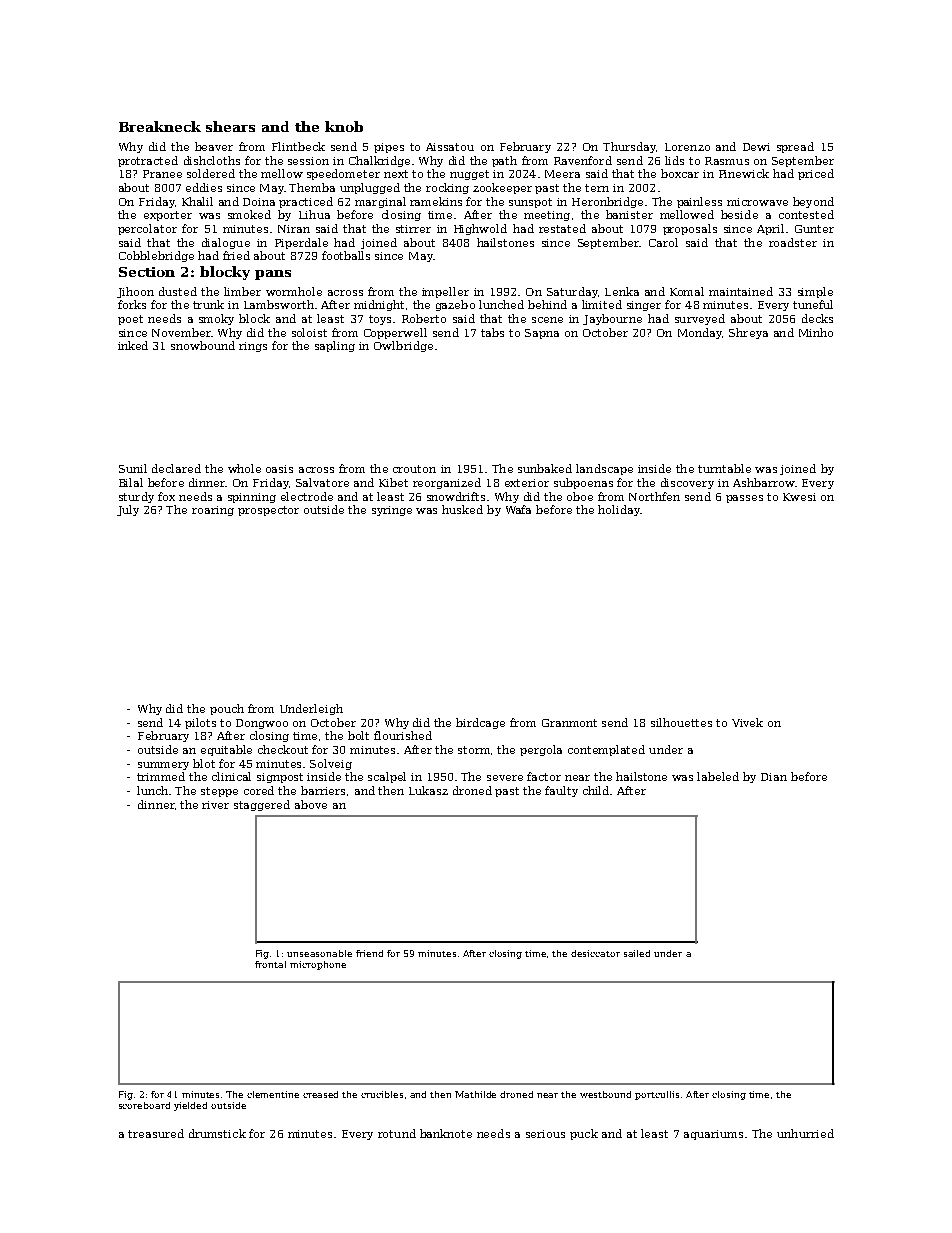 This screenshot has width=952, height=1233. Describe the element at coordinates (230, 126) in the screenshot. I see `shears` at that location.
